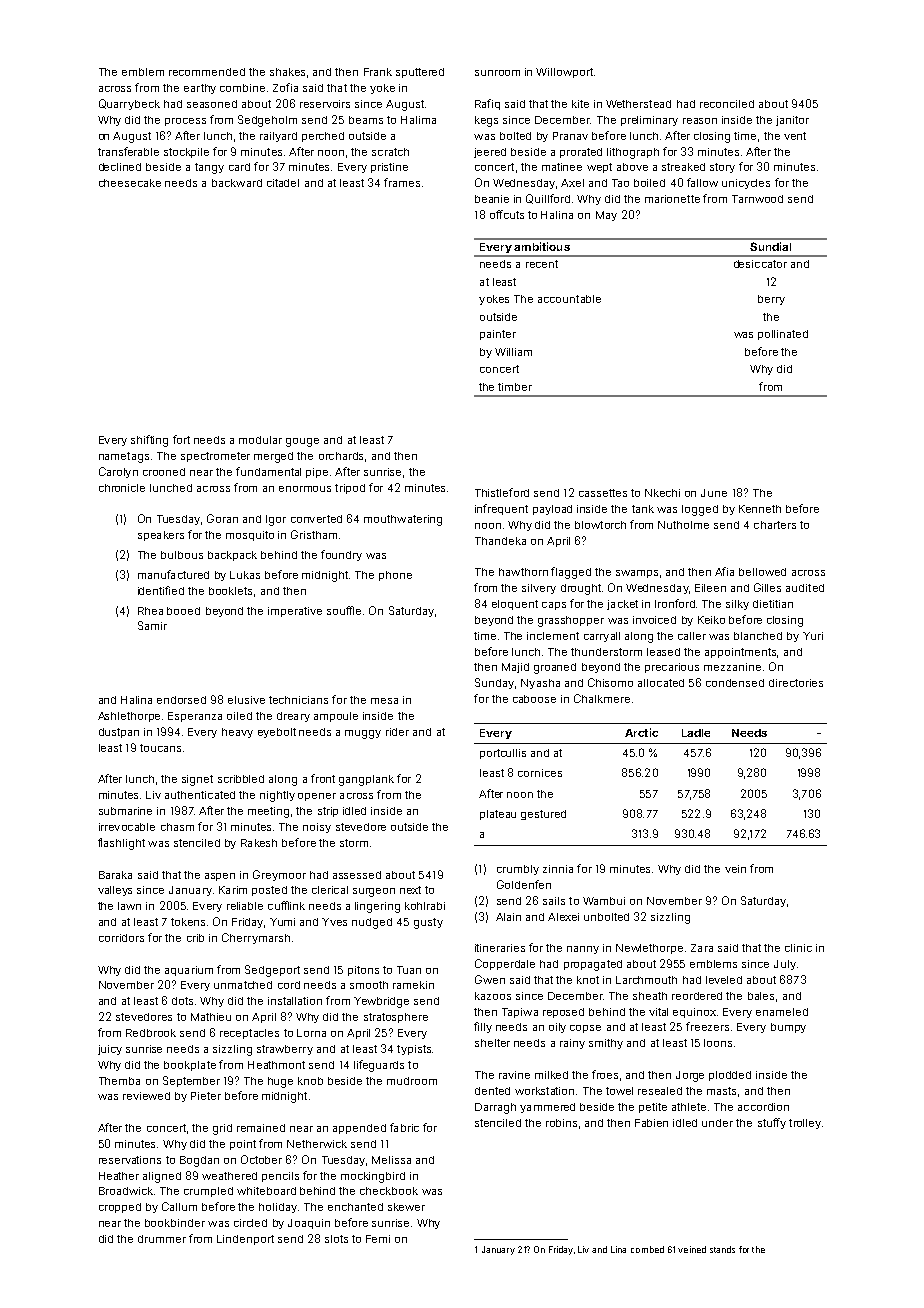  What do you see at coordinates (268, 812) in the screenshot?
I see `meeting` at bounding box center [268, 812].
